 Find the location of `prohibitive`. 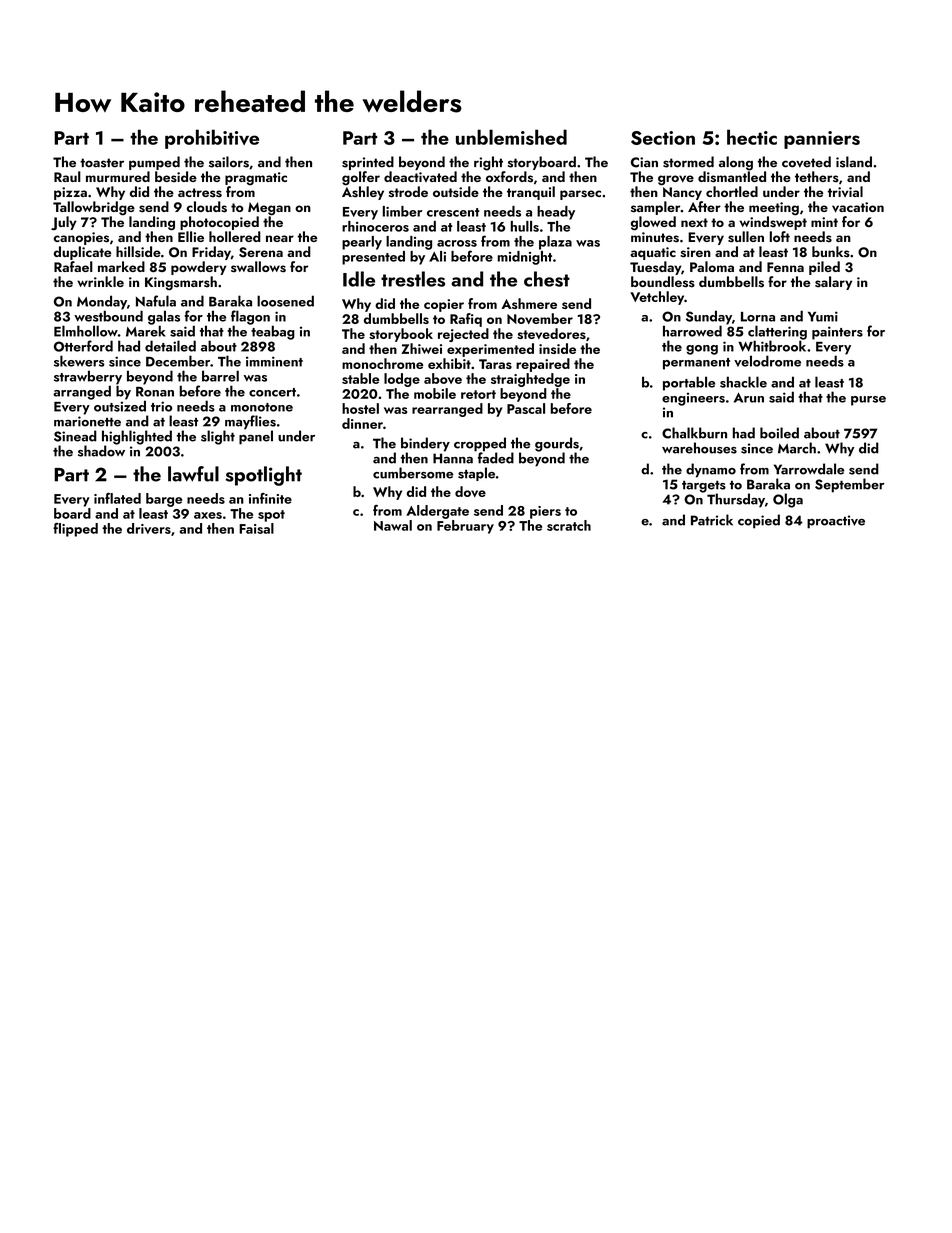

prohibitive is located at coordinates (212, 139).
